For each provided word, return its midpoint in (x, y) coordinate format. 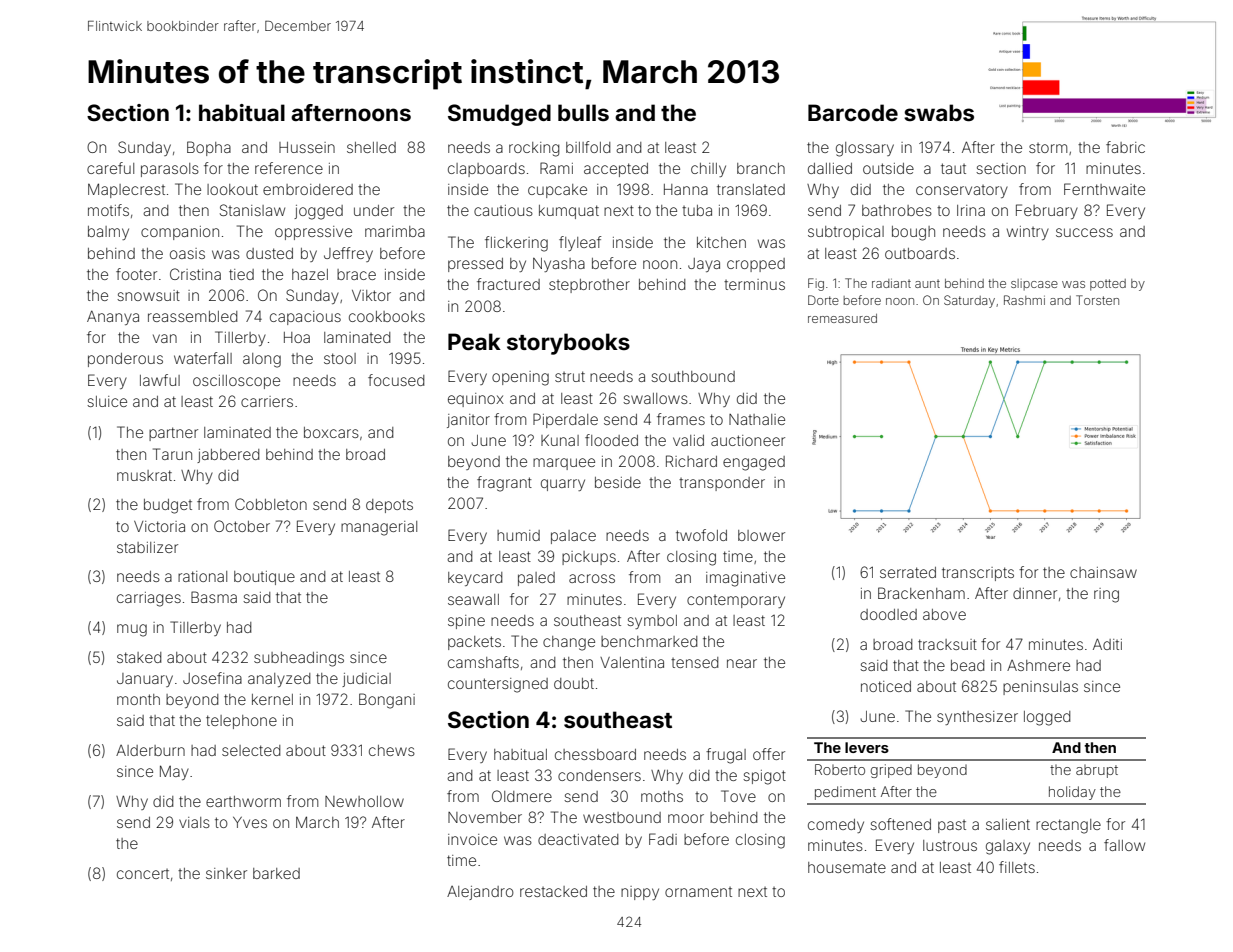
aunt (927, 283)
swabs (939, 113)
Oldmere (522, 796)
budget (168, 506)
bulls (583, 112)
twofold (701, 535)
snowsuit (148, 295)
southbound (693, 376)
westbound (622, 817)
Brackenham (921, 593)
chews (392, 750)
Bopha (209, 148)
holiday (1072, 793)
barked (276, 873)
